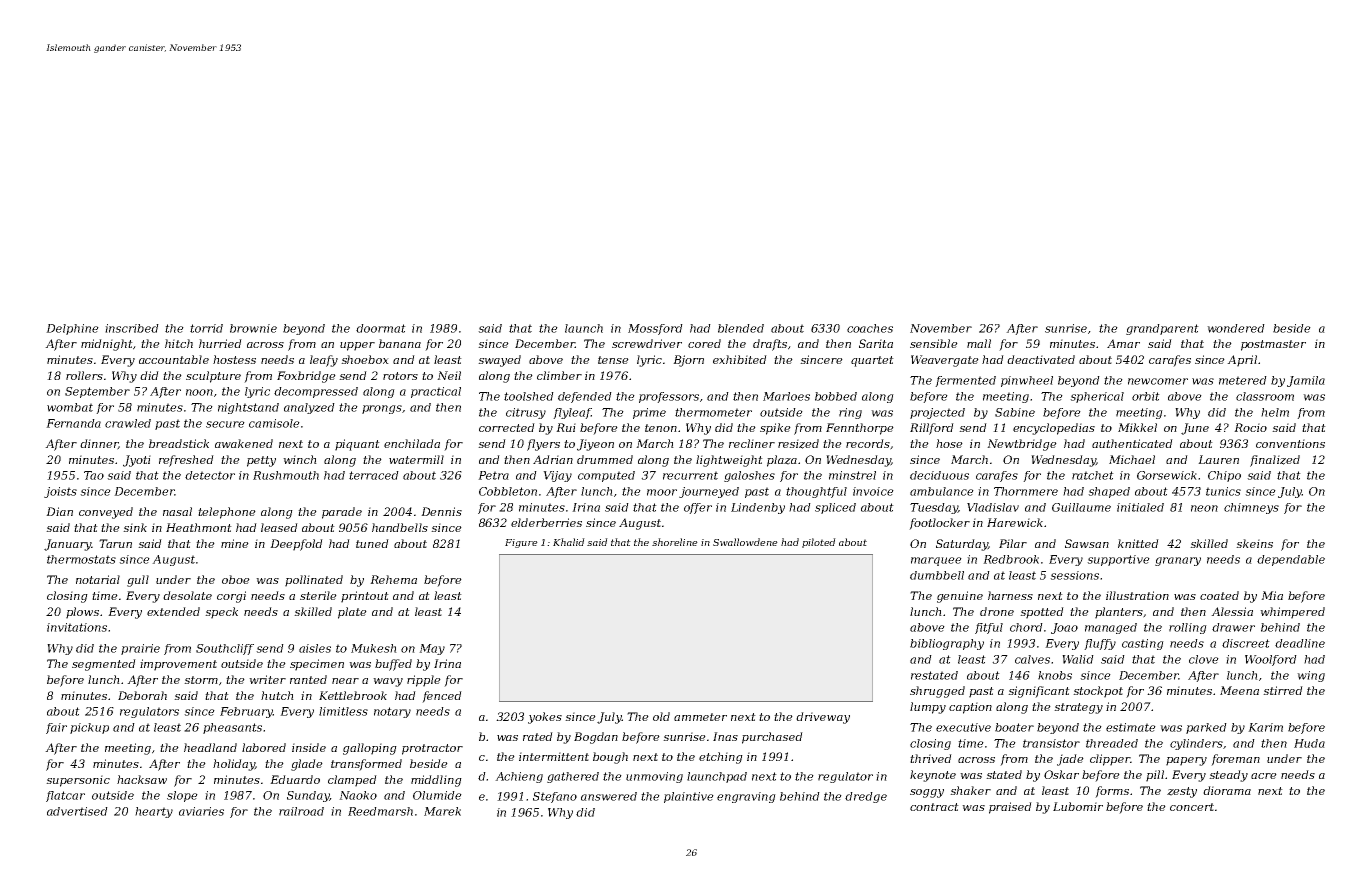 This screenshot has width=1372, height=887. I want to click on coaches, so click(870, 328).
